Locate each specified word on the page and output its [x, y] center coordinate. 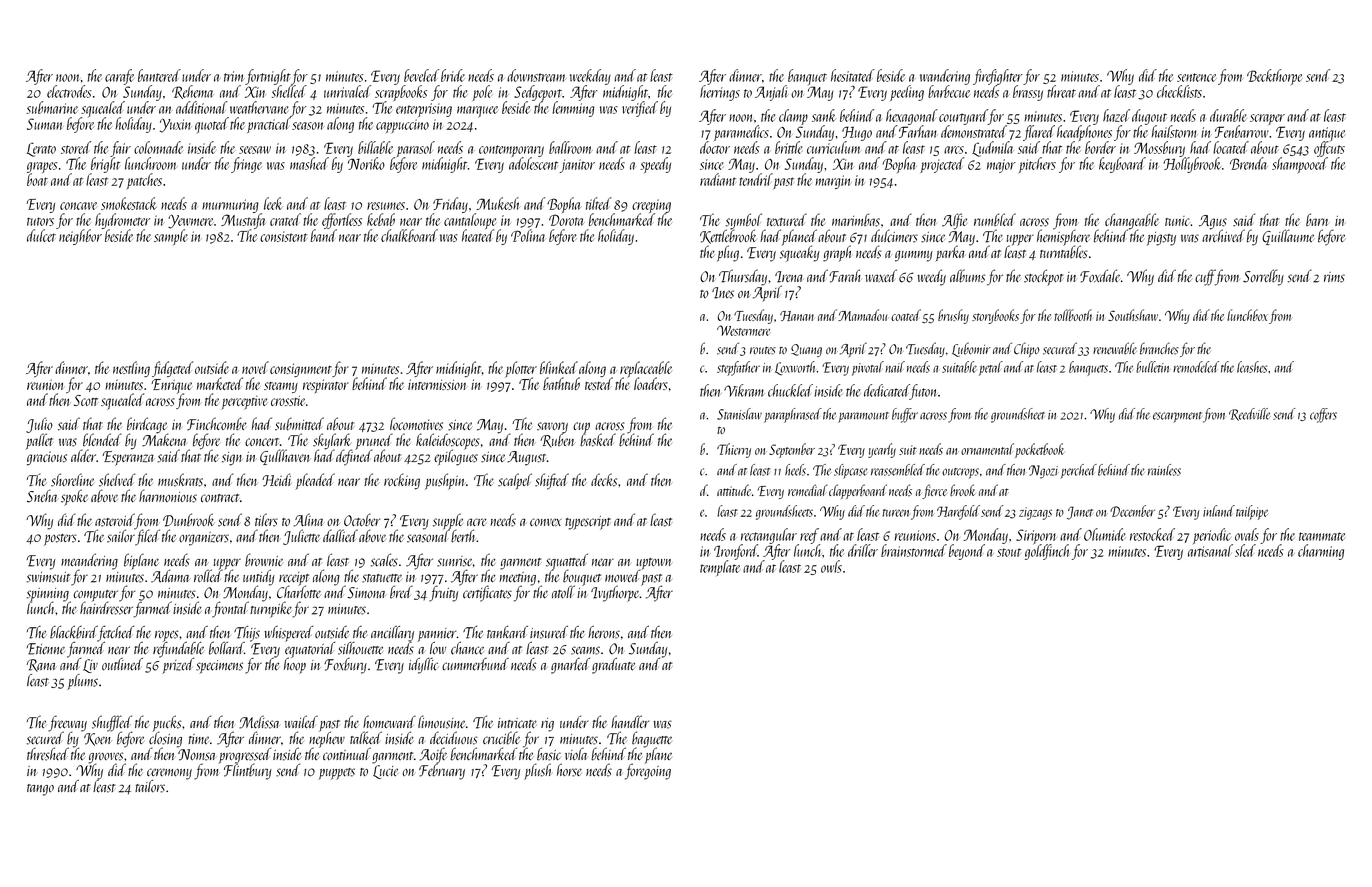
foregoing [648, 772]
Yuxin [175, 125]
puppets [336, 774]
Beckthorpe [1275, 77]
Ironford [736, 552]
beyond [967, 552]
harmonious [168, 496]
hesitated [853, 75]
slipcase [851, 471]
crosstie [288, 401]
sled [1245, 550]
